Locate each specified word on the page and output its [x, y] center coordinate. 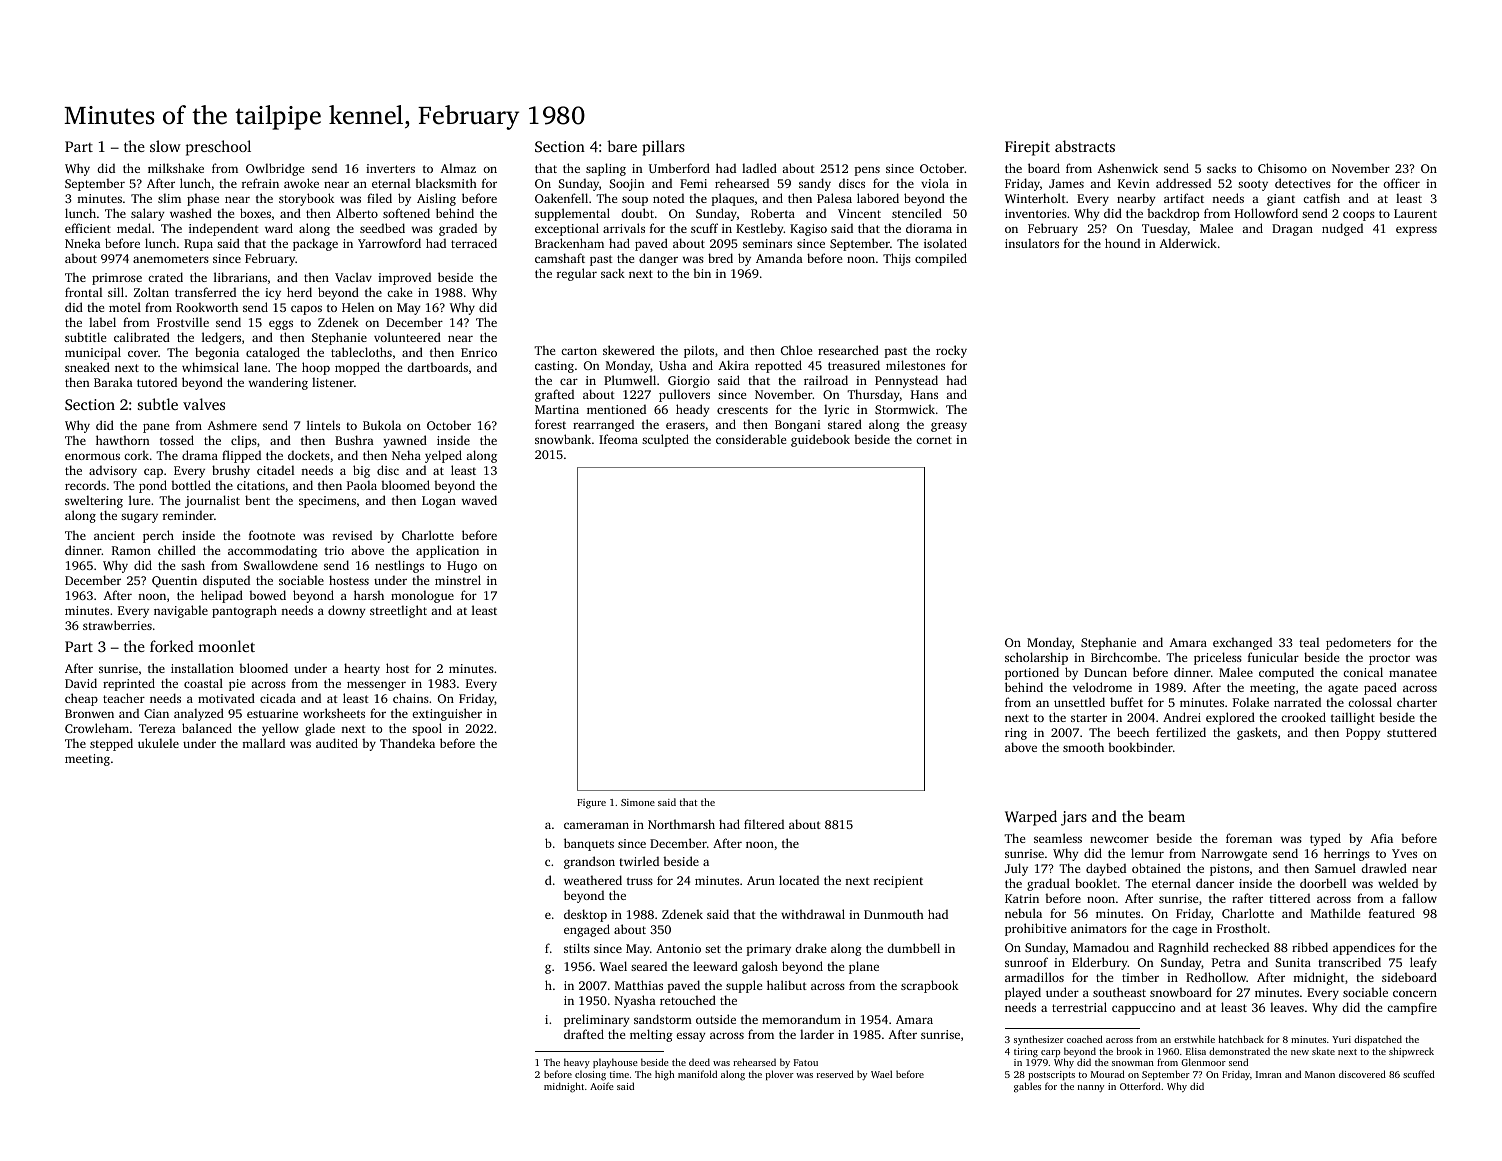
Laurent [1415, 213]
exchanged [1242, 643]
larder [817, 1034]
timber [1140, 977]
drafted [584, 1034]
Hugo [462, 567]
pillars [663, 148]
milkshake [176, 168]
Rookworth [207, 307]
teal [1309, 642]
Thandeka [407, 743]
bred [720, 258]
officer [1401, 183]
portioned [1032, 673]
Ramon [131, 550]
